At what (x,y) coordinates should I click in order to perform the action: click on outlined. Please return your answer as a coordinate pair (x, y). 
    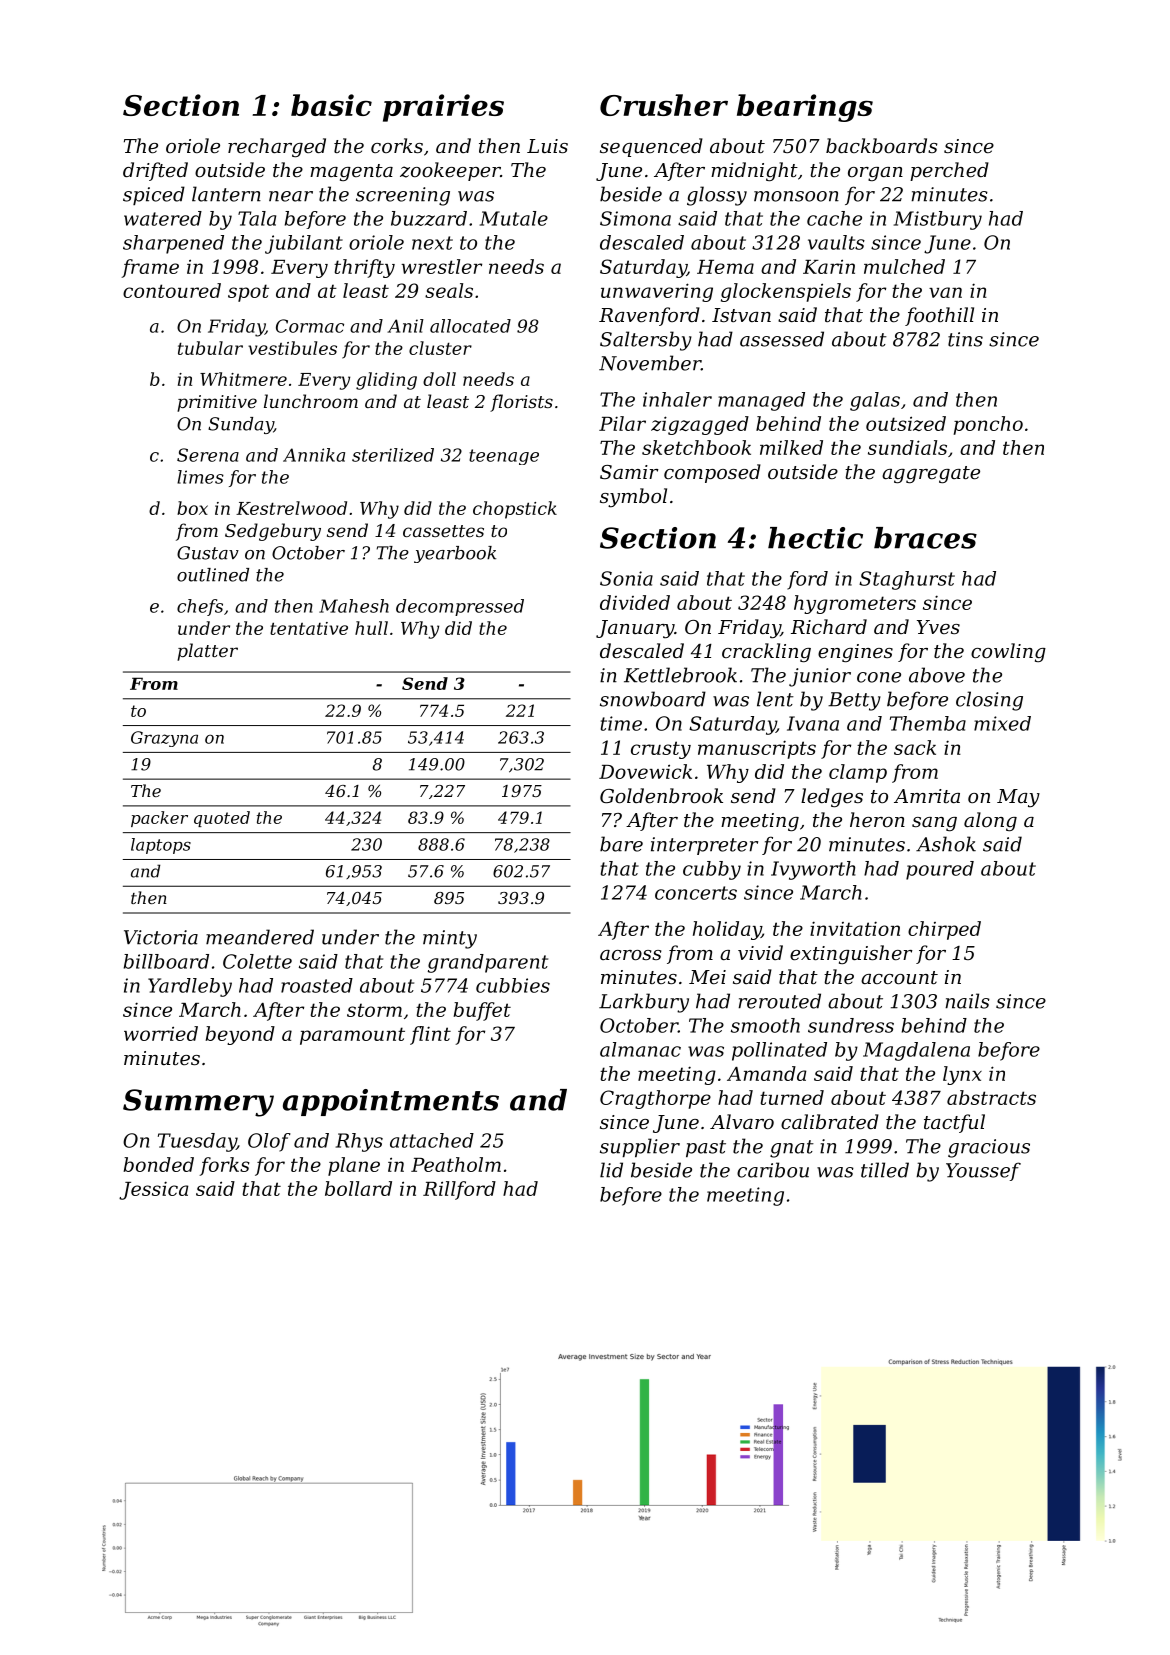
    Looking at the image, I should click on (213, 575).
